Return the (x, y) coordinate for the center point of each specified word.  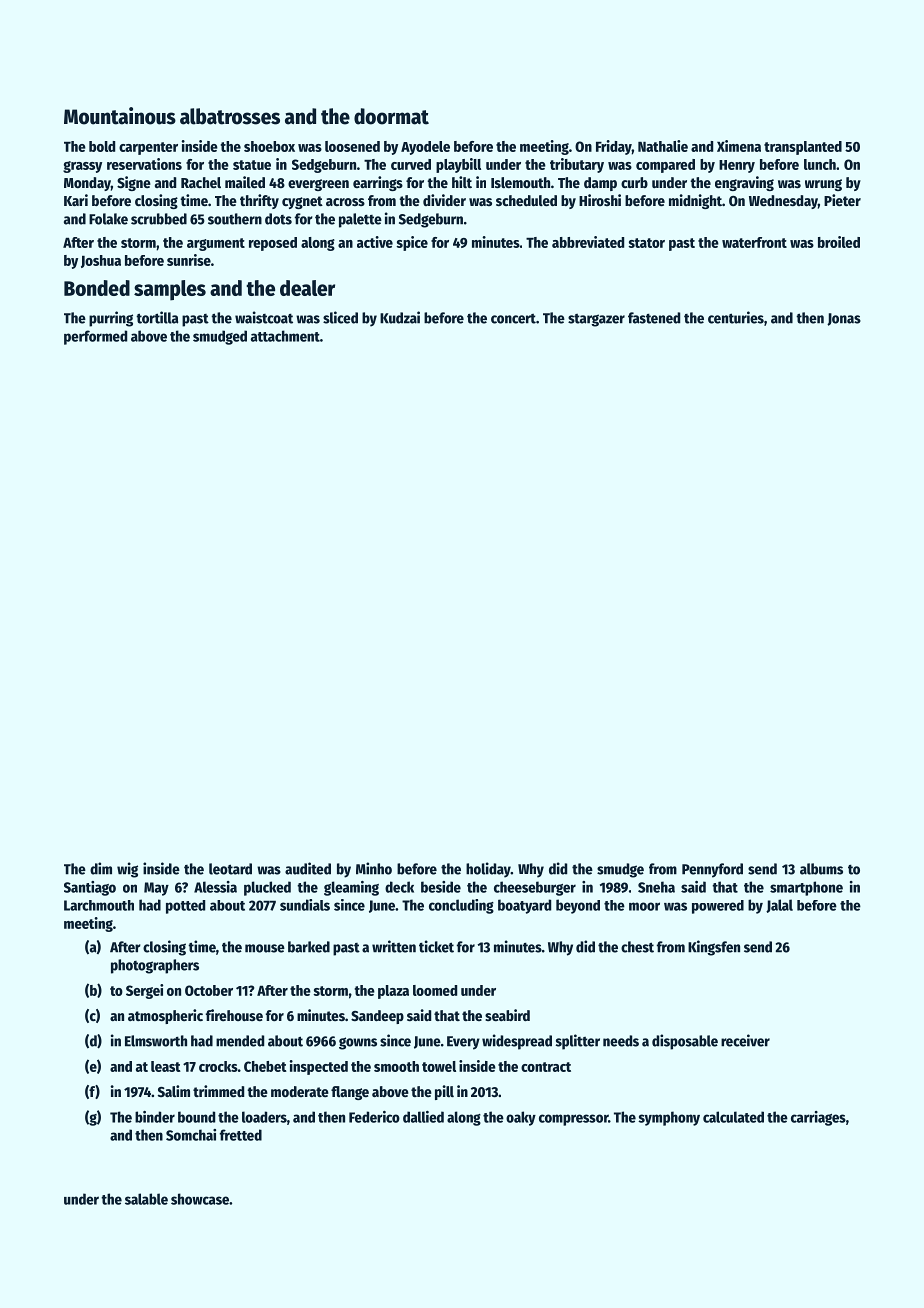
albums (821, 869)
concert (513, 319)
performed (95, 337)
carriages (818, 1118)
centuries (736, 317)
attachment (285, 336)
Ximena (739, 146)
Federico (374, 1117)
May (156, 889)
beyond (578, 906)
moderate (300, 1091)
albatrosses (230, 116)
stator (647, 243)
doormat (391, 116)
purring (111, 319)
